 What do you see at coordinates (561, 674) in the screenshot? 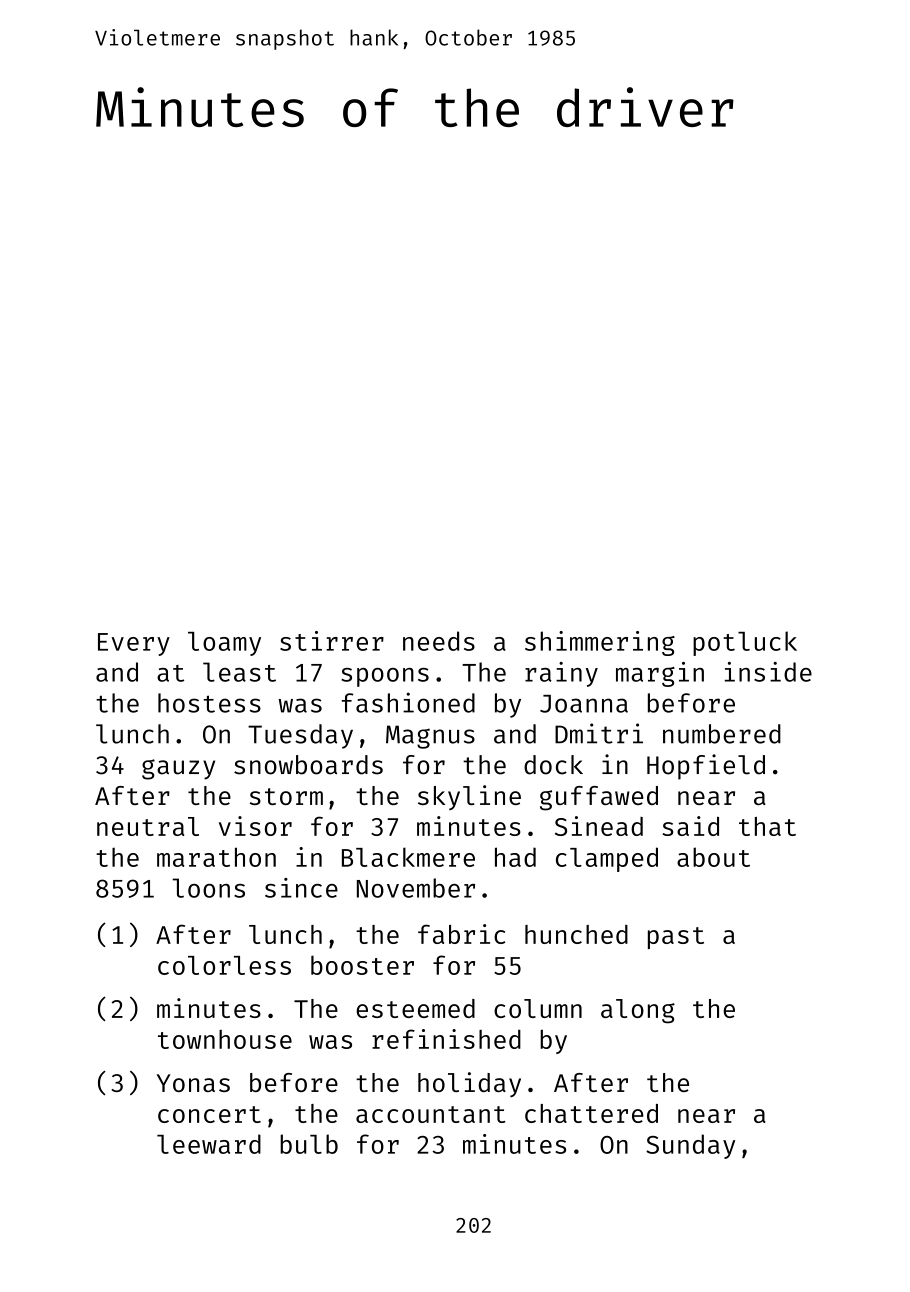
I see `rainy` at bounding box center [561, 674].
